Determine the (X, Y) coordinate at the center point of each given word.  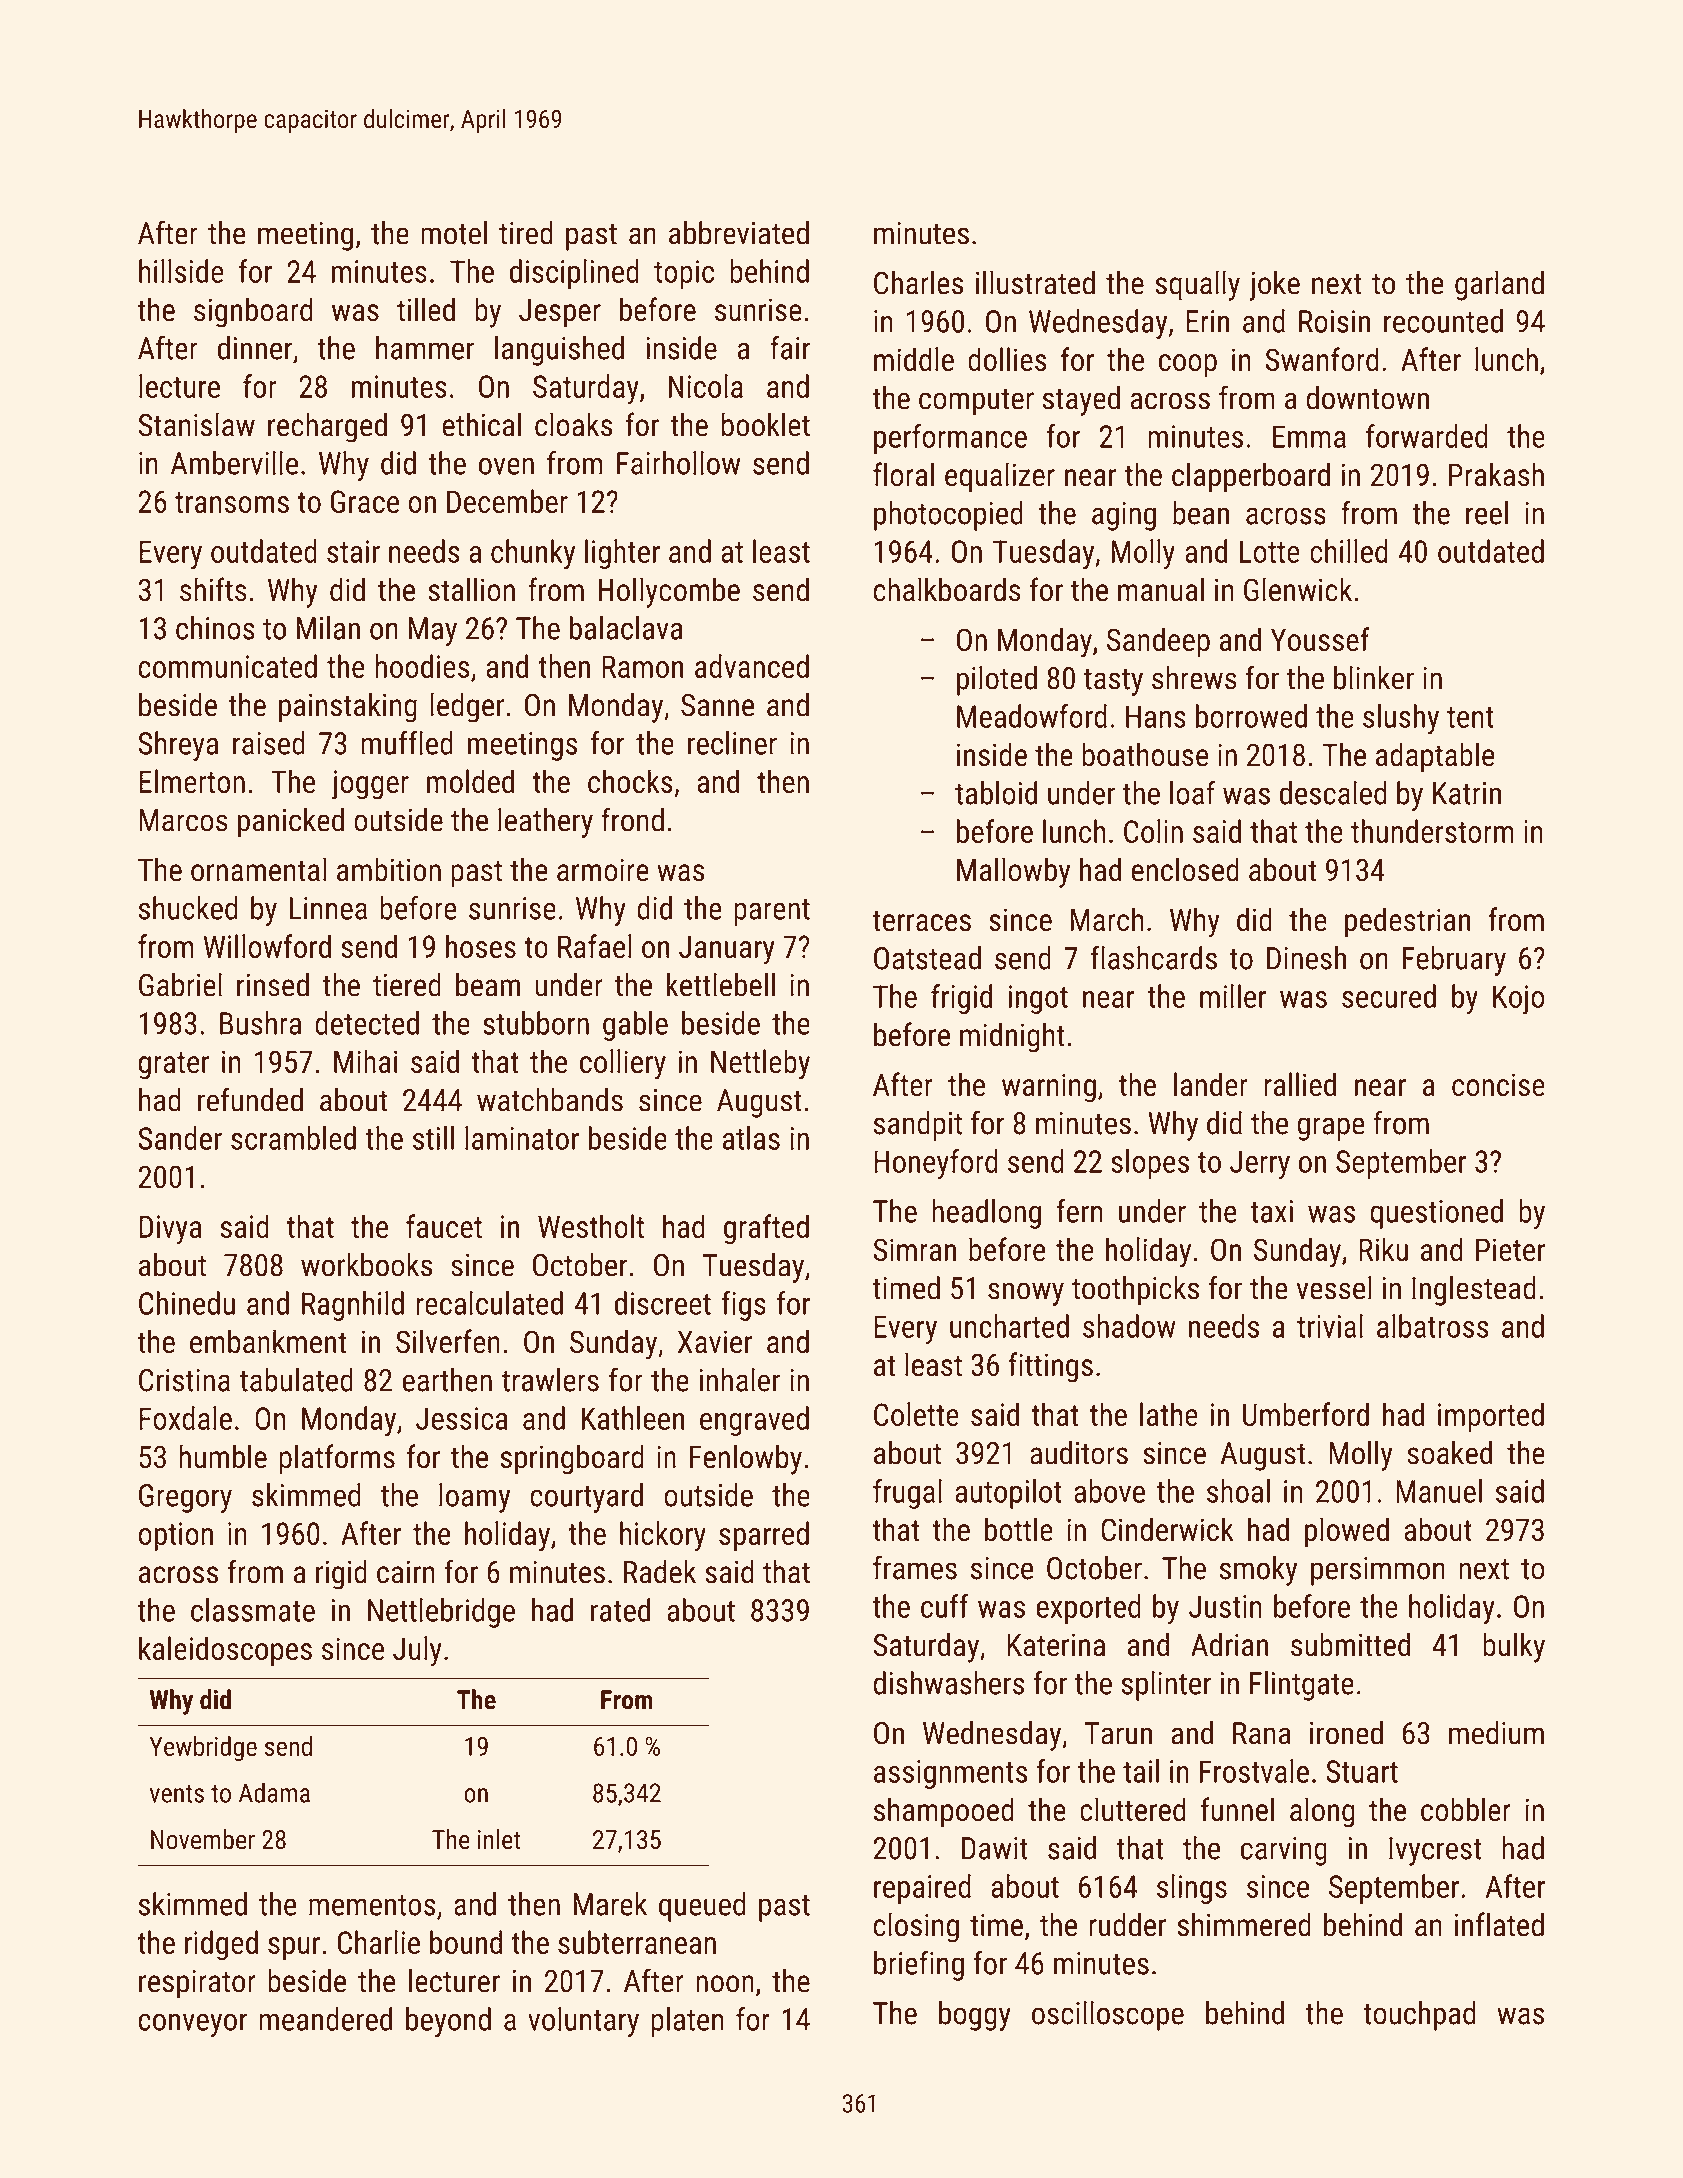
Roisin (1334, 321)
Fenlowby (746, 1459)
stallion (471, 589)
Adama (274, 1792)
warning (1049, 1088)
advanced (752, 666)
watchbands (550, 1100)
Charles (918, 282)
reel (1487, 513)
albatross (1432, 1326)
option (176, 1536)
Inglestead (1474, 1291)
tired (526, 233)
